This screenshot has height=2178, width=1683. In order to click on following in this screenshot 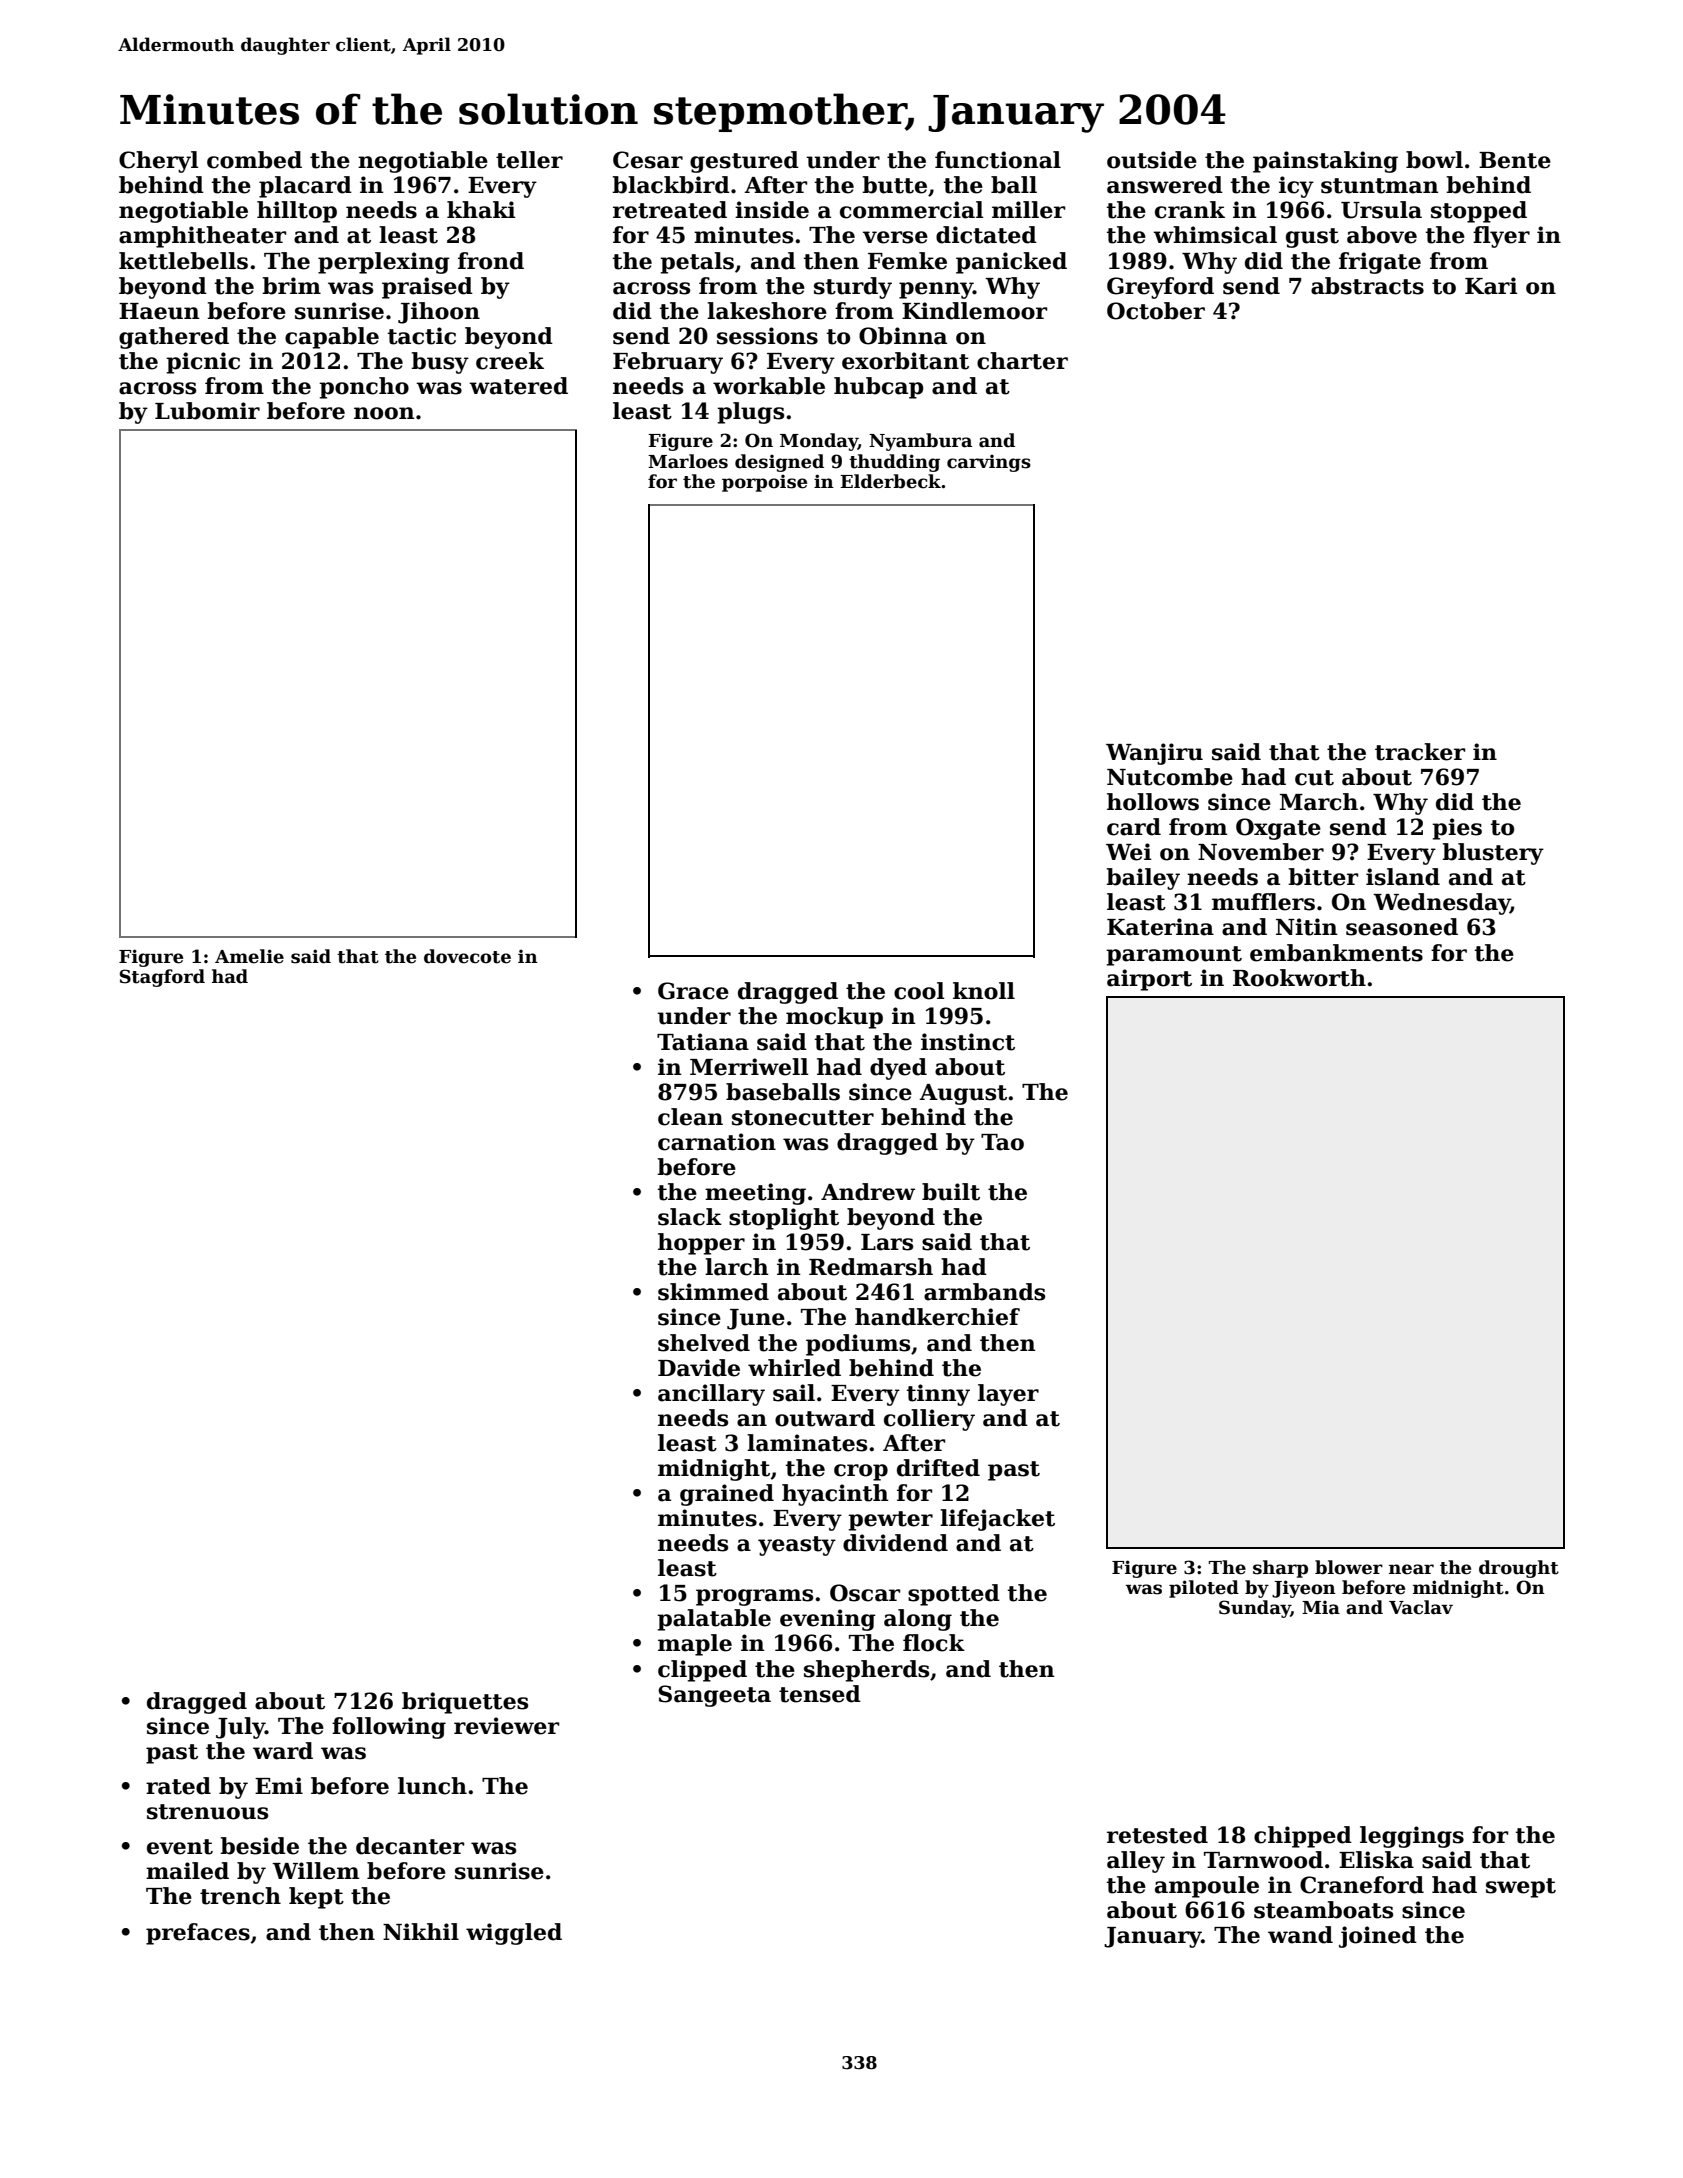, I will do `click(389, 1728)`.
